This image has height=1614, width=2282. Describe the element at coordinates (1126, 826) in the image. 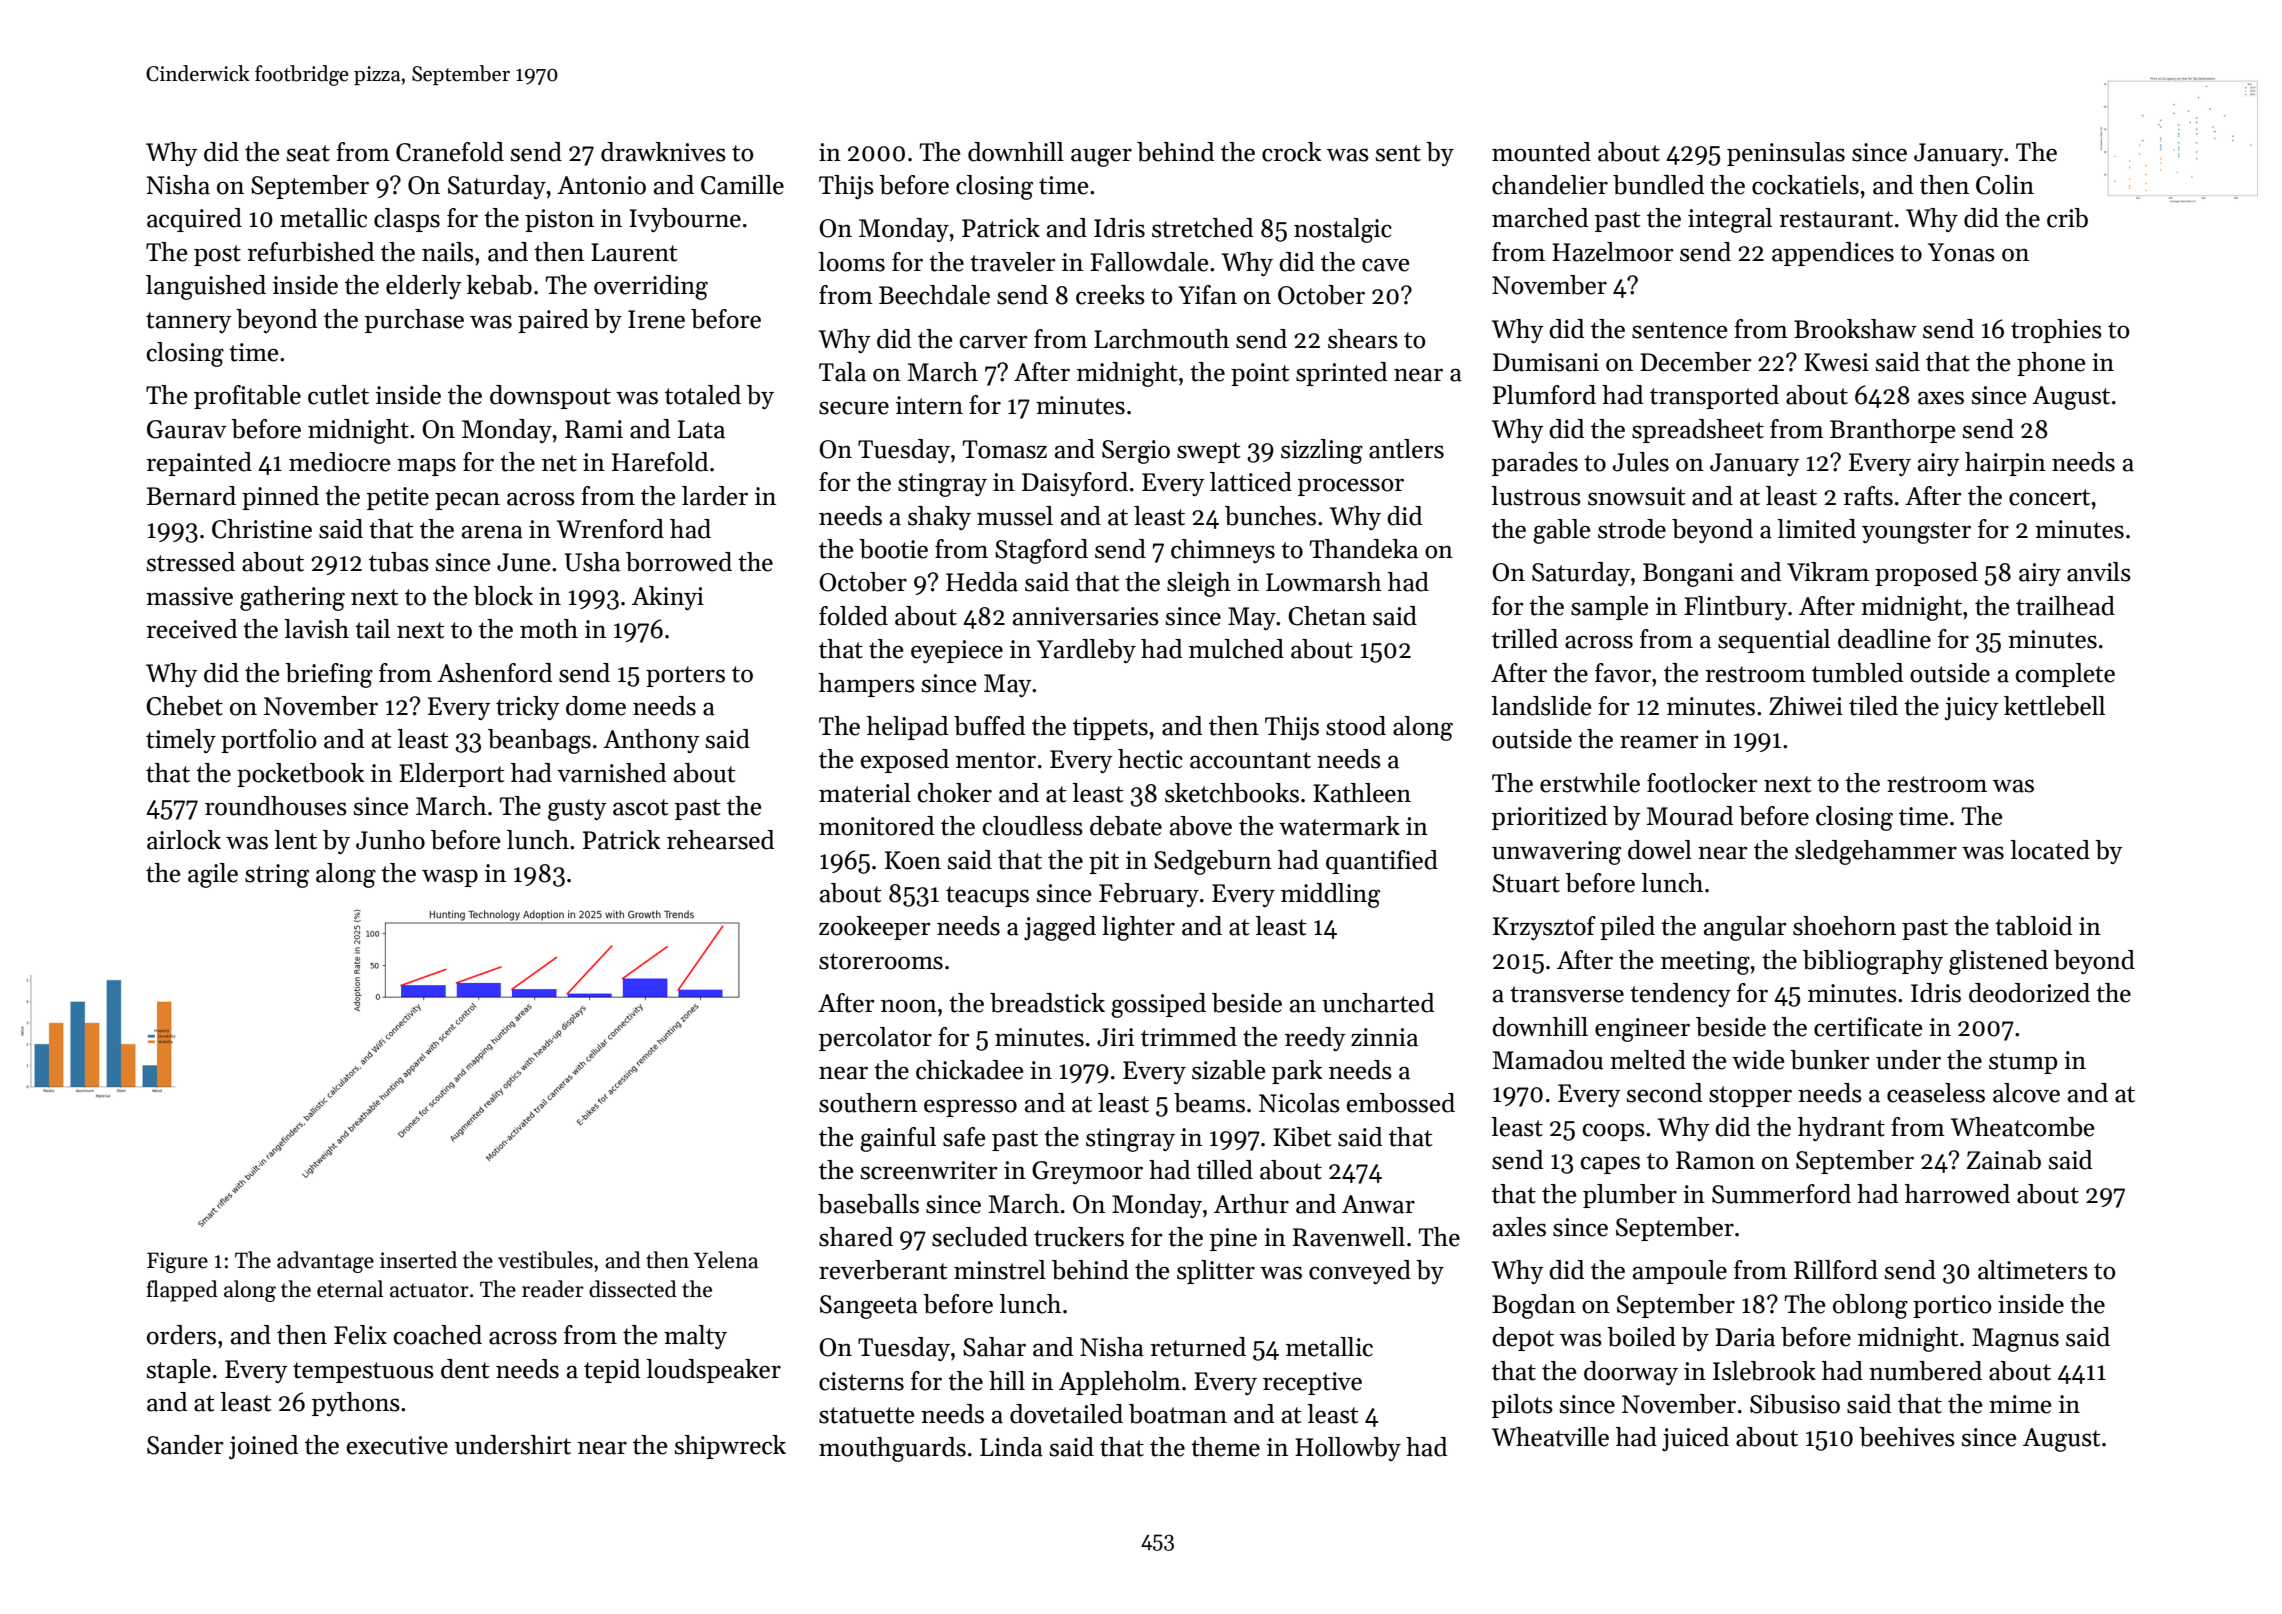

I see `debate` at that location.
